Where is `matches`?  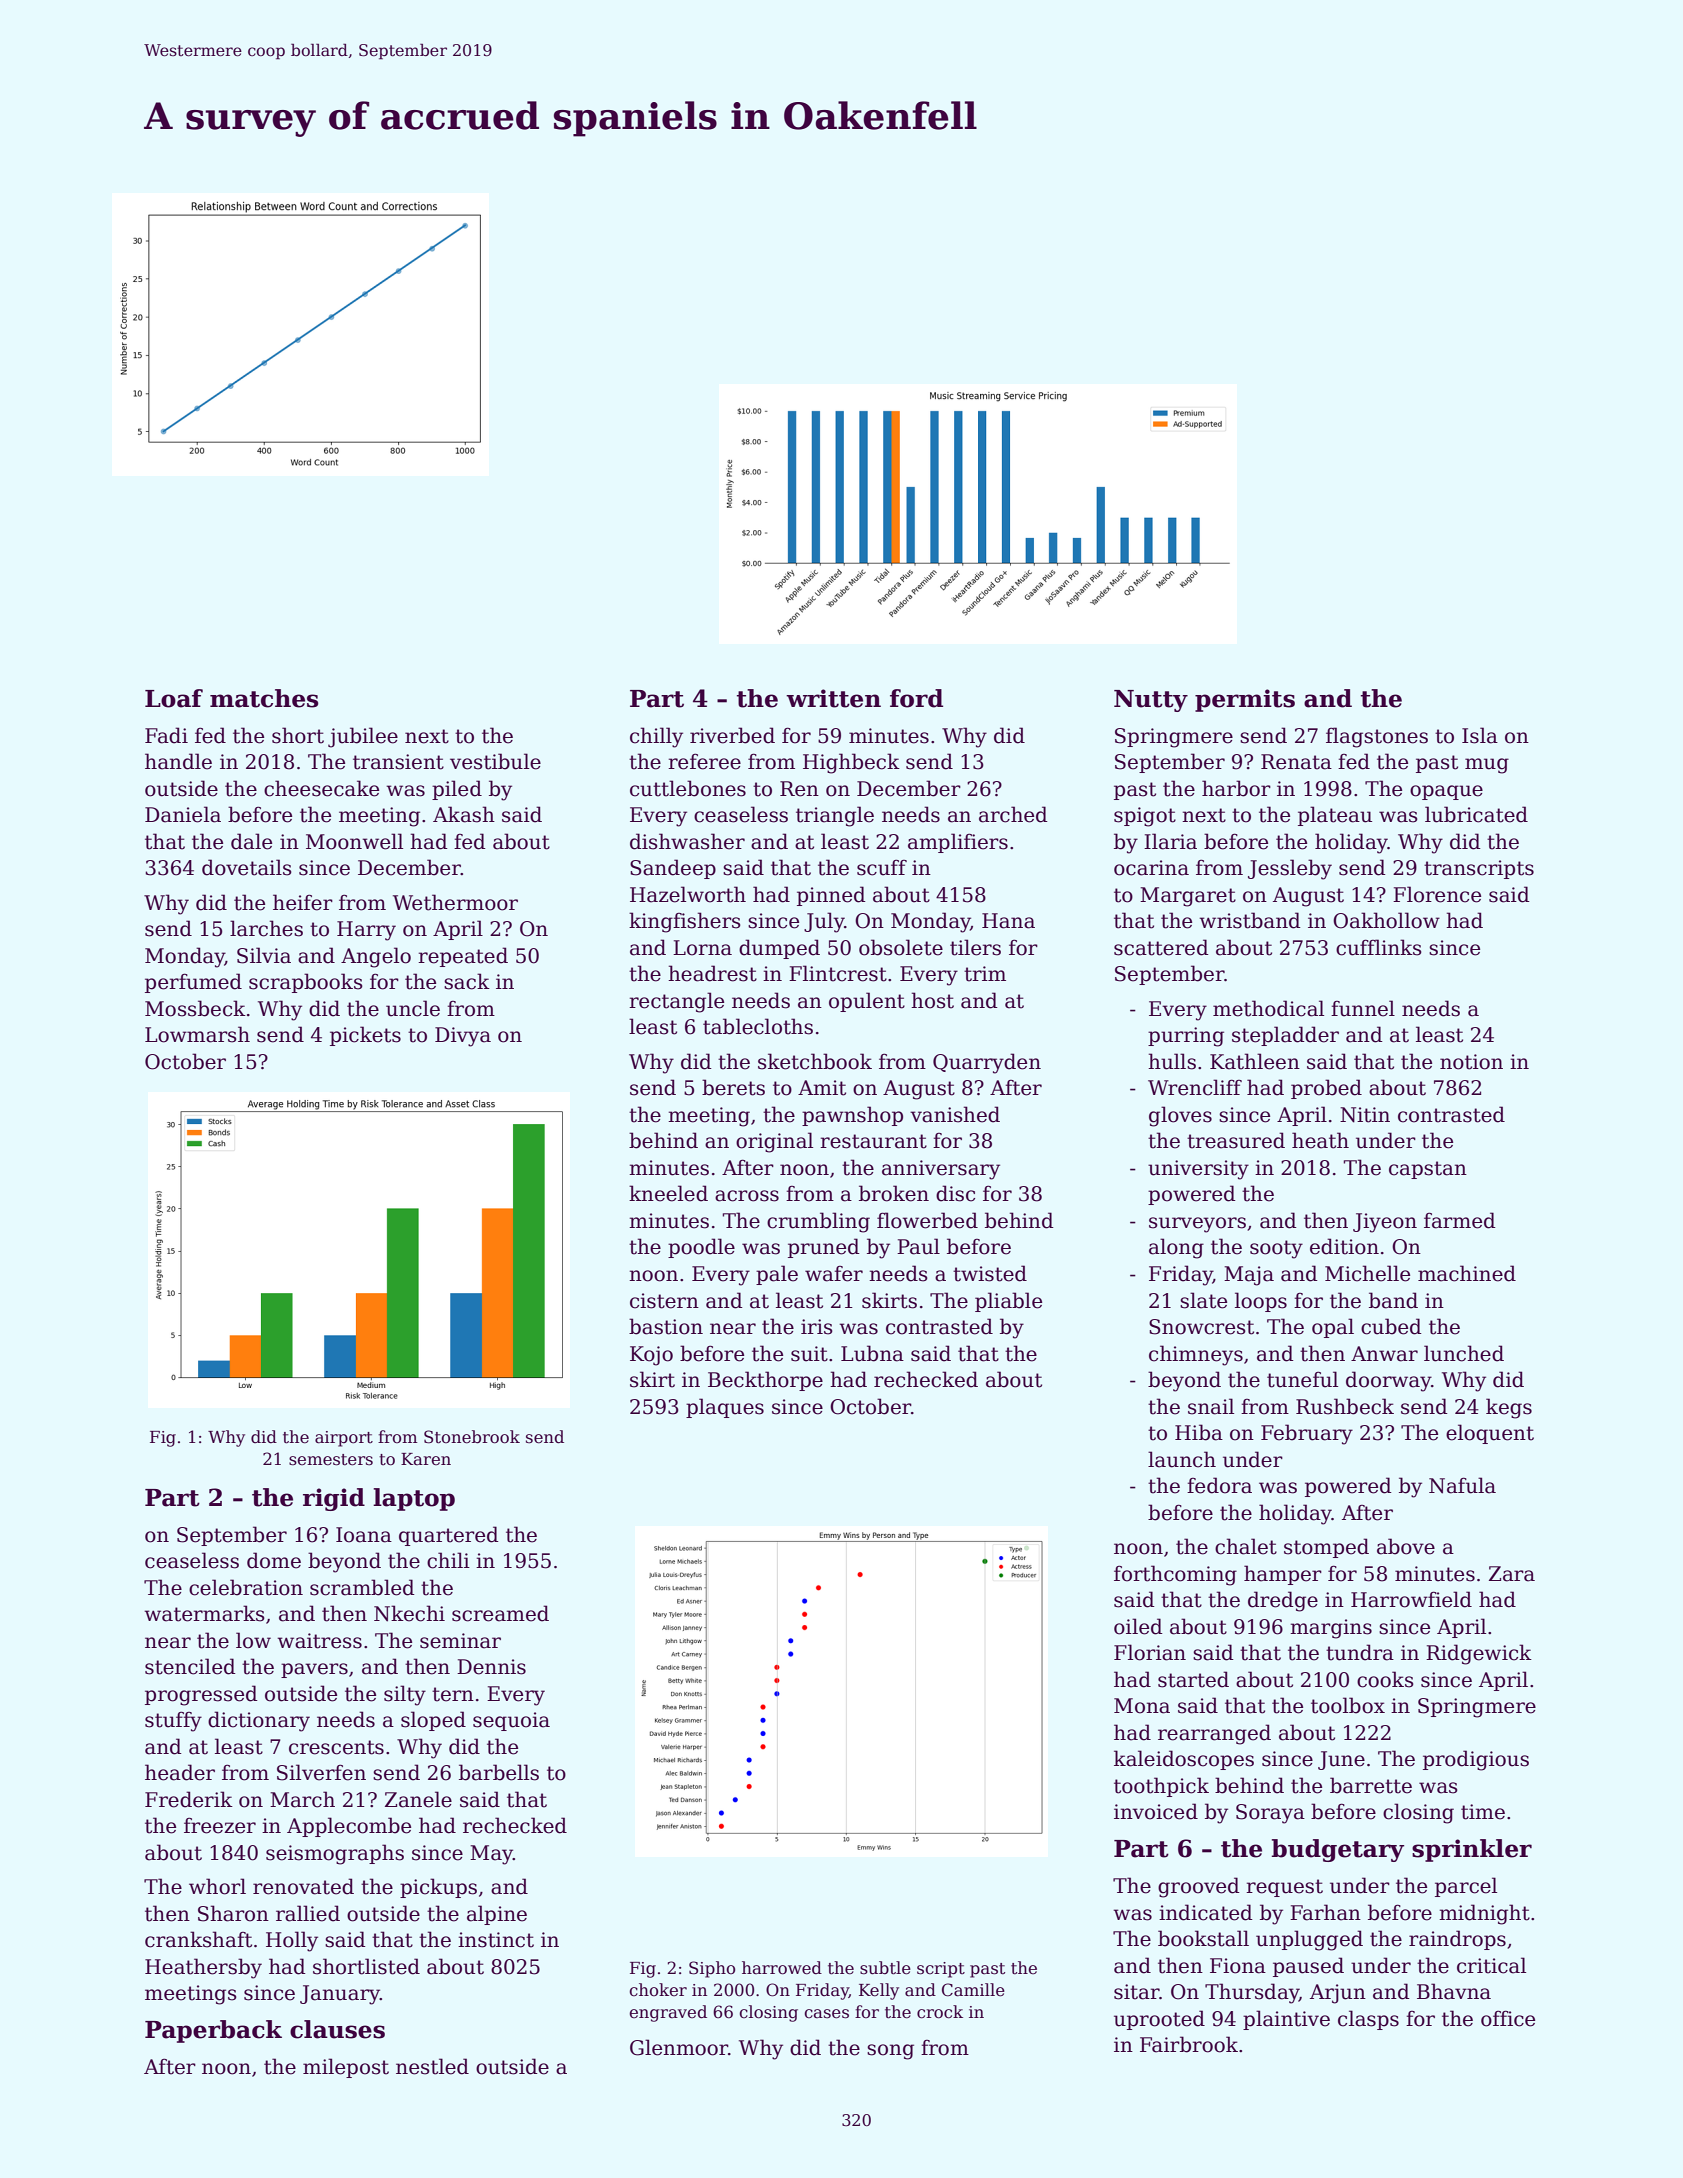
matches is located at coordinates (264, 698).
